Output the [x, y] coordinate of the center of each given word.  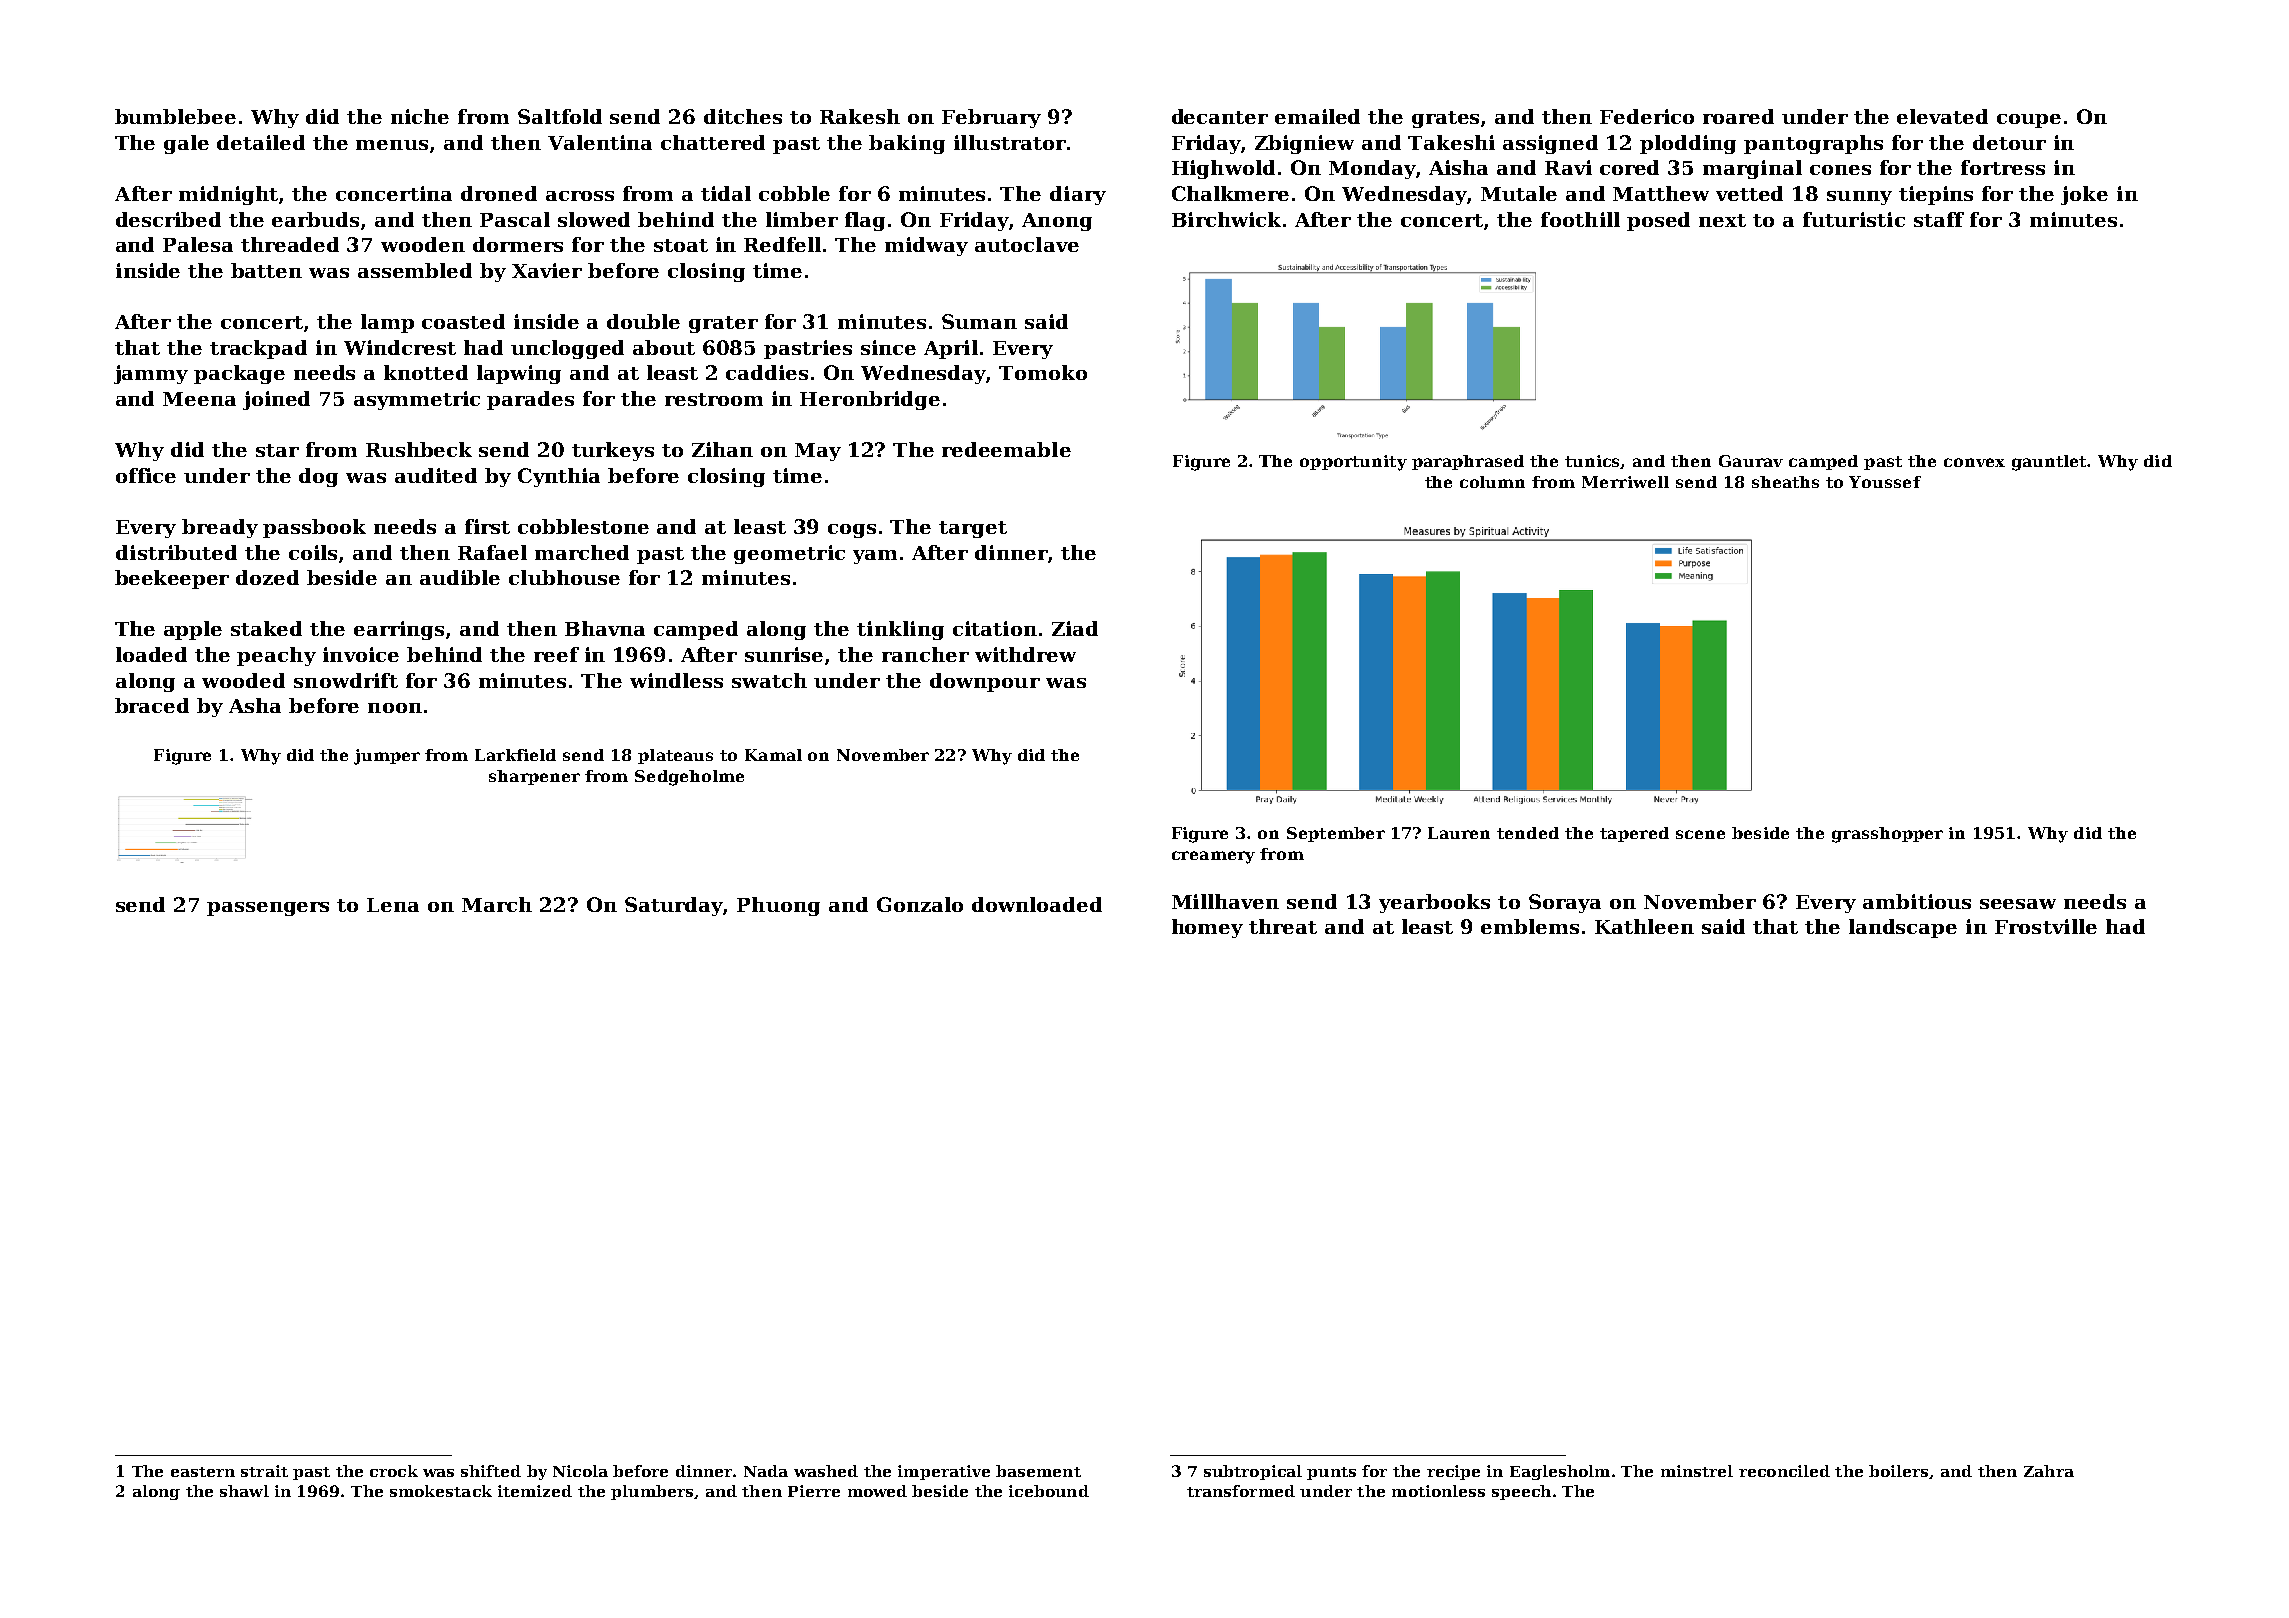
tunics [1593, 462]
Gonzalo [920, 904]
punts [1331, 1473]
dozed [267, 577]
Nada [766, 1471]
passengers [268, 909]
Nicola [580, 1471]
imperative [944, 1472]
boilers [1898, 1471]
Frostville [2046, 926]
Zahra [2049, 1471]
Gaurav [1751, 461]
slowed [594, 219]
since [888, 347]
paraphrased [1468, 462]
